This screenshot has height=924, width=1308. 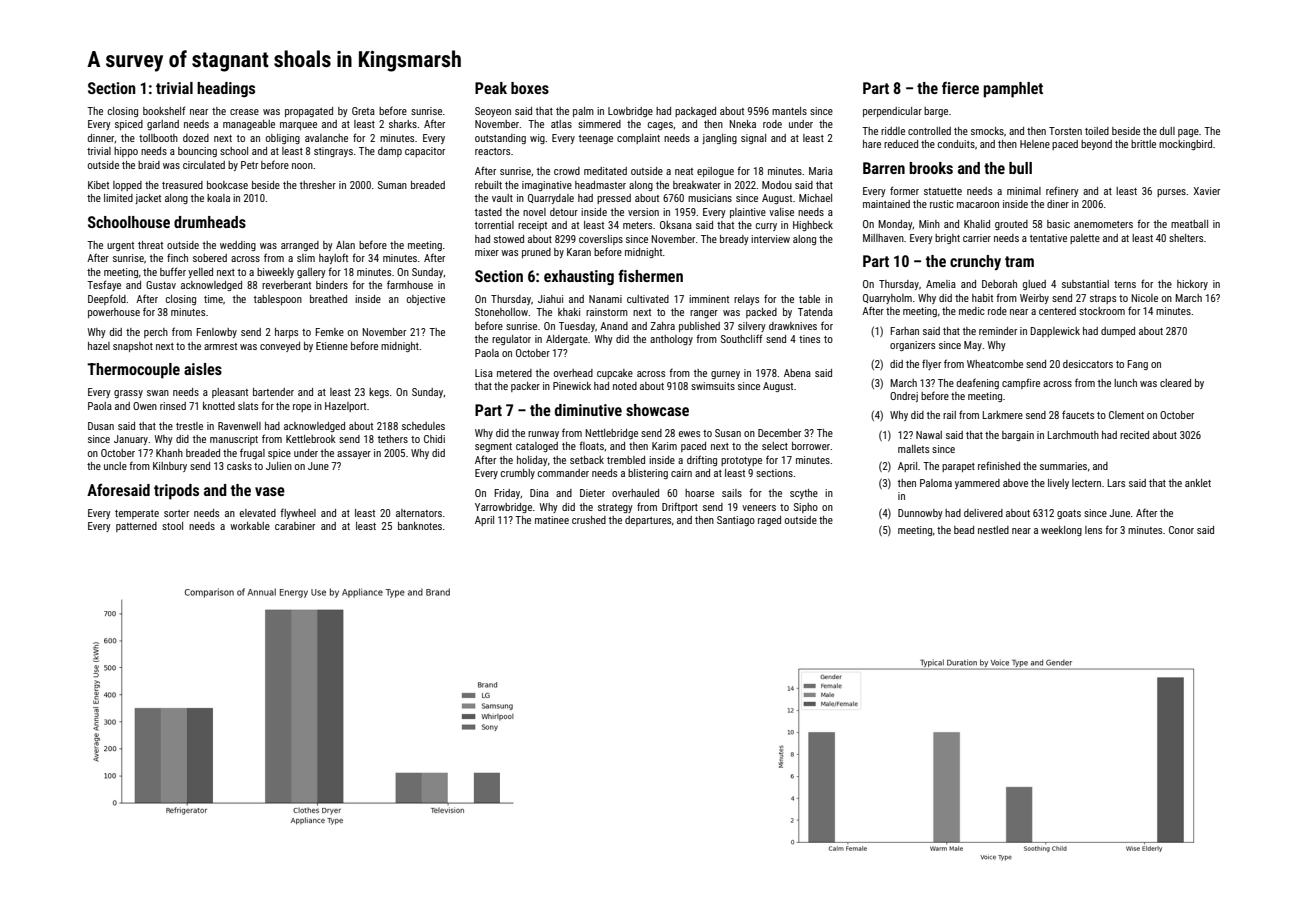 What do you see at coordinates (226, 90) in the screenshot?
I see `headings` at bounding box center [226, 90].
